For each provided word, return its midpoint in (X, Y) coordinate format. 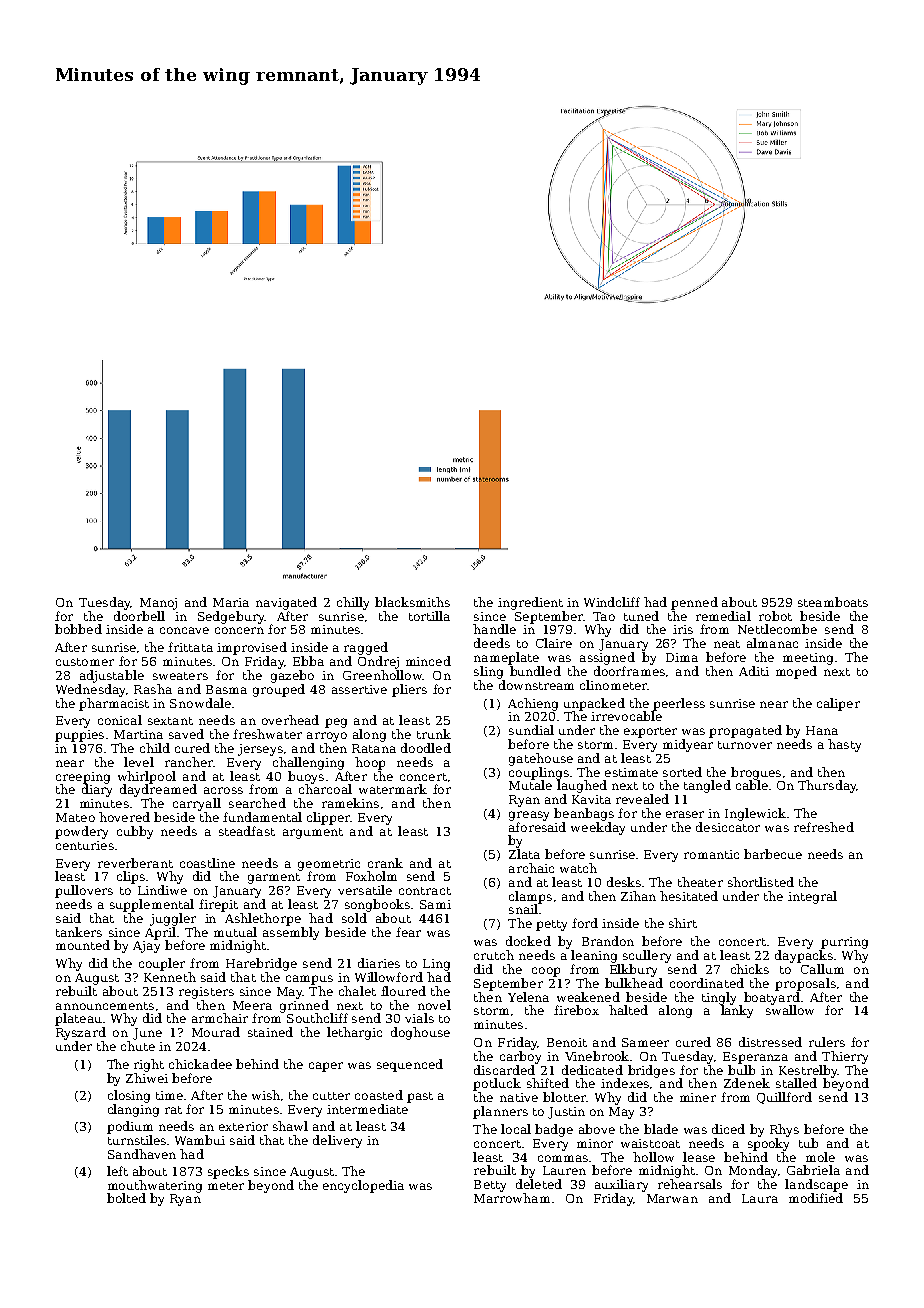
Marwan (672, 1198)
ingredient (530, 603)
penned (694, 603)
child (155, 748)
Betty (490, 1186)
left (117, 1171)
